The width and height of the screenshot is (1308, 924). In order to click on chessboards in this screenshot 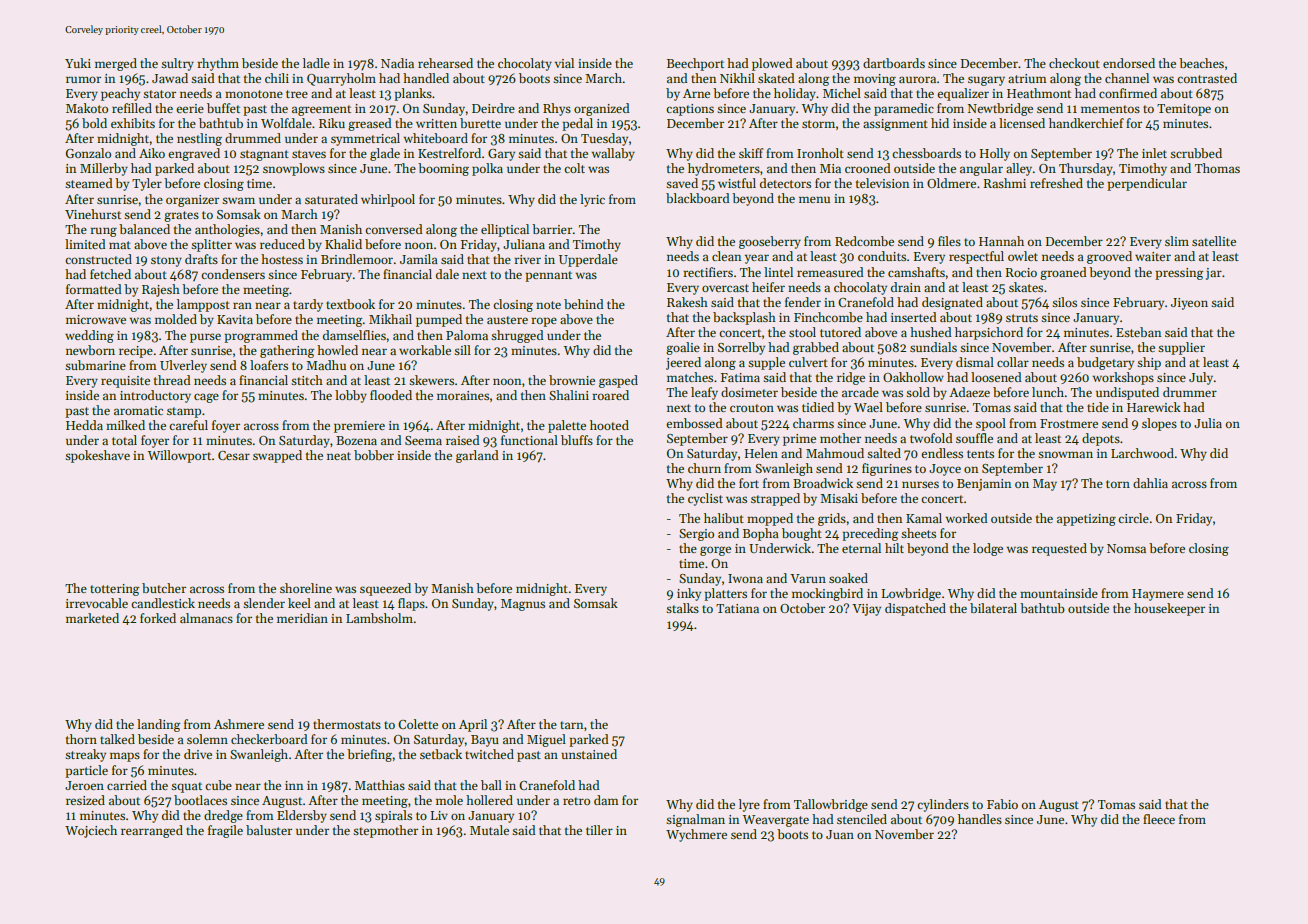, I will do `click(926, 153)`.
